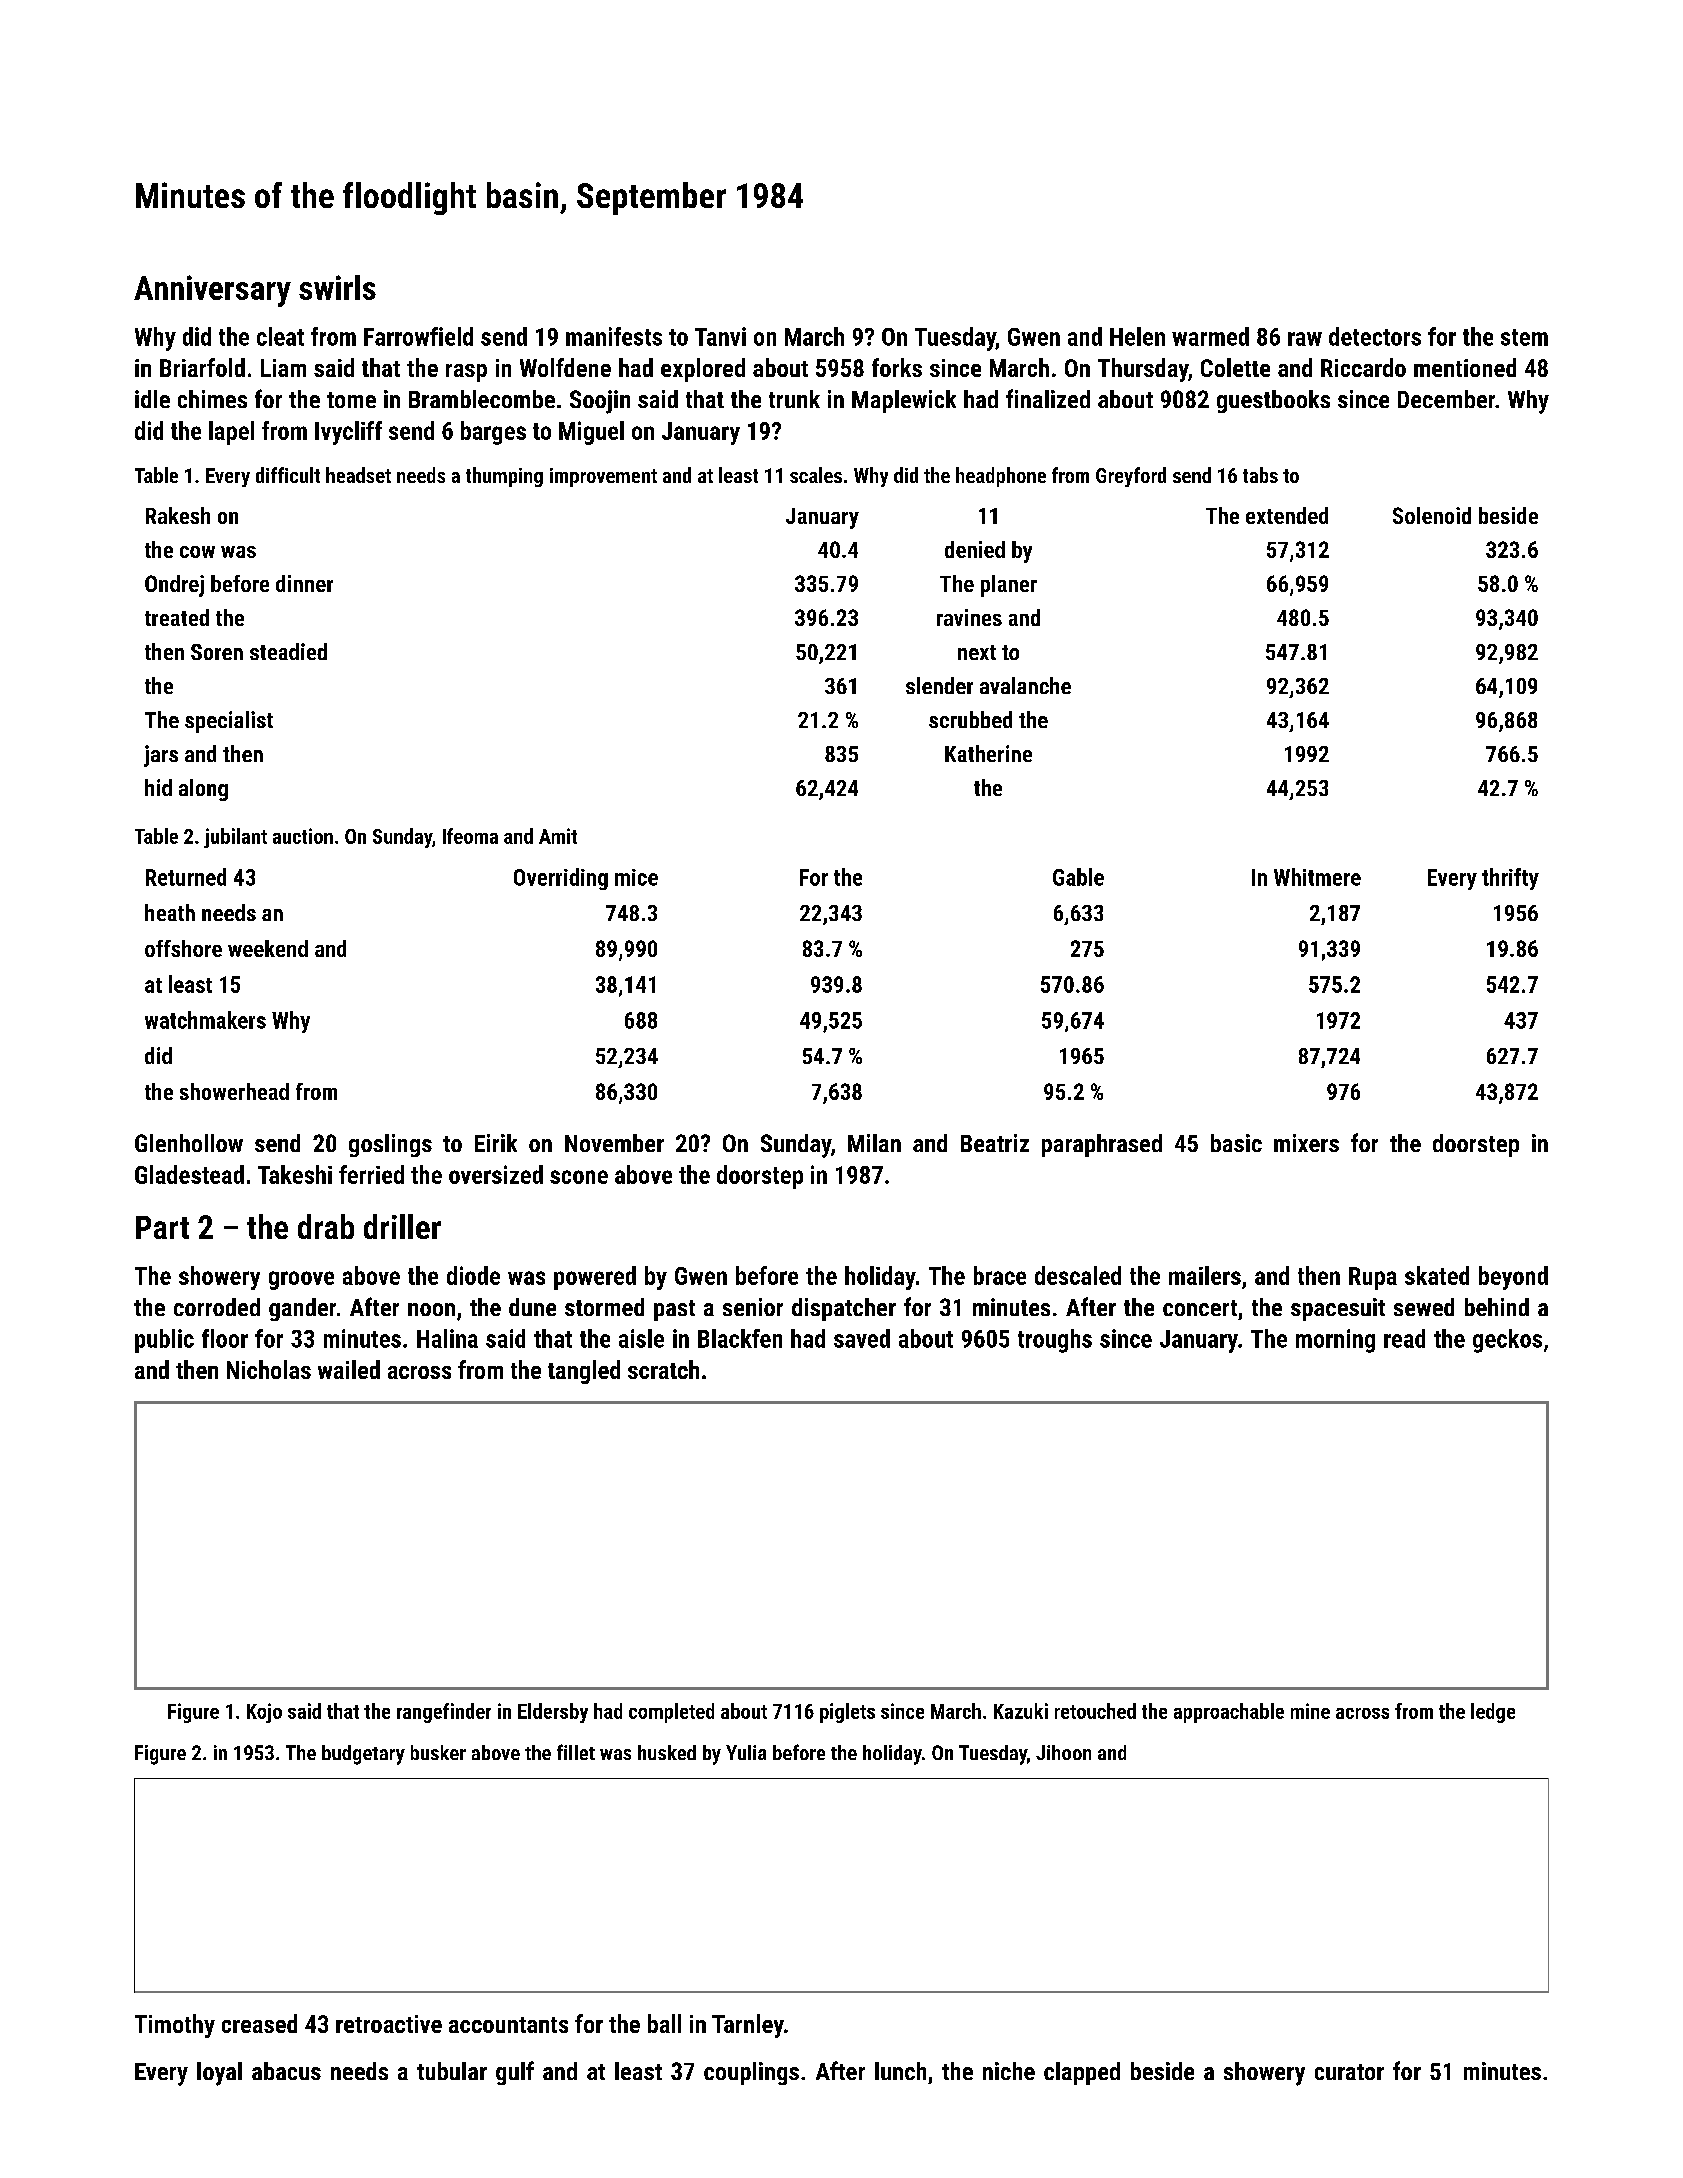  Describe the element at coordinates (470, 836) in the image. I see `Ifeoma` at that location.
